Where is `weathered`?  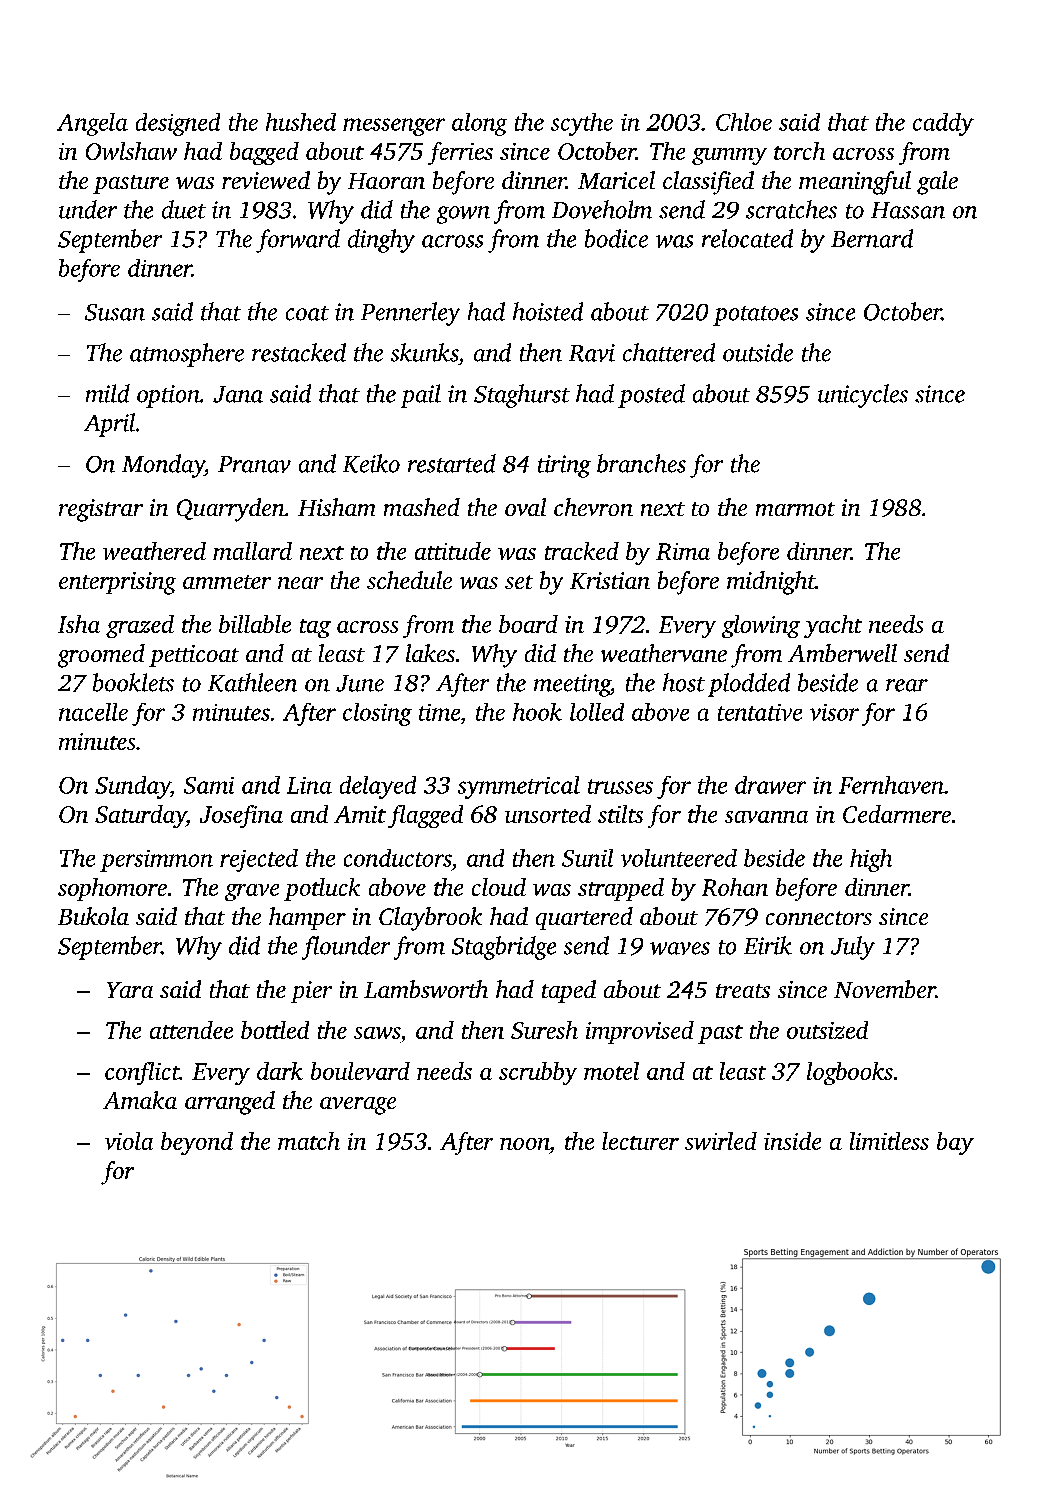 weathered is located at coordinates (154, 551).
